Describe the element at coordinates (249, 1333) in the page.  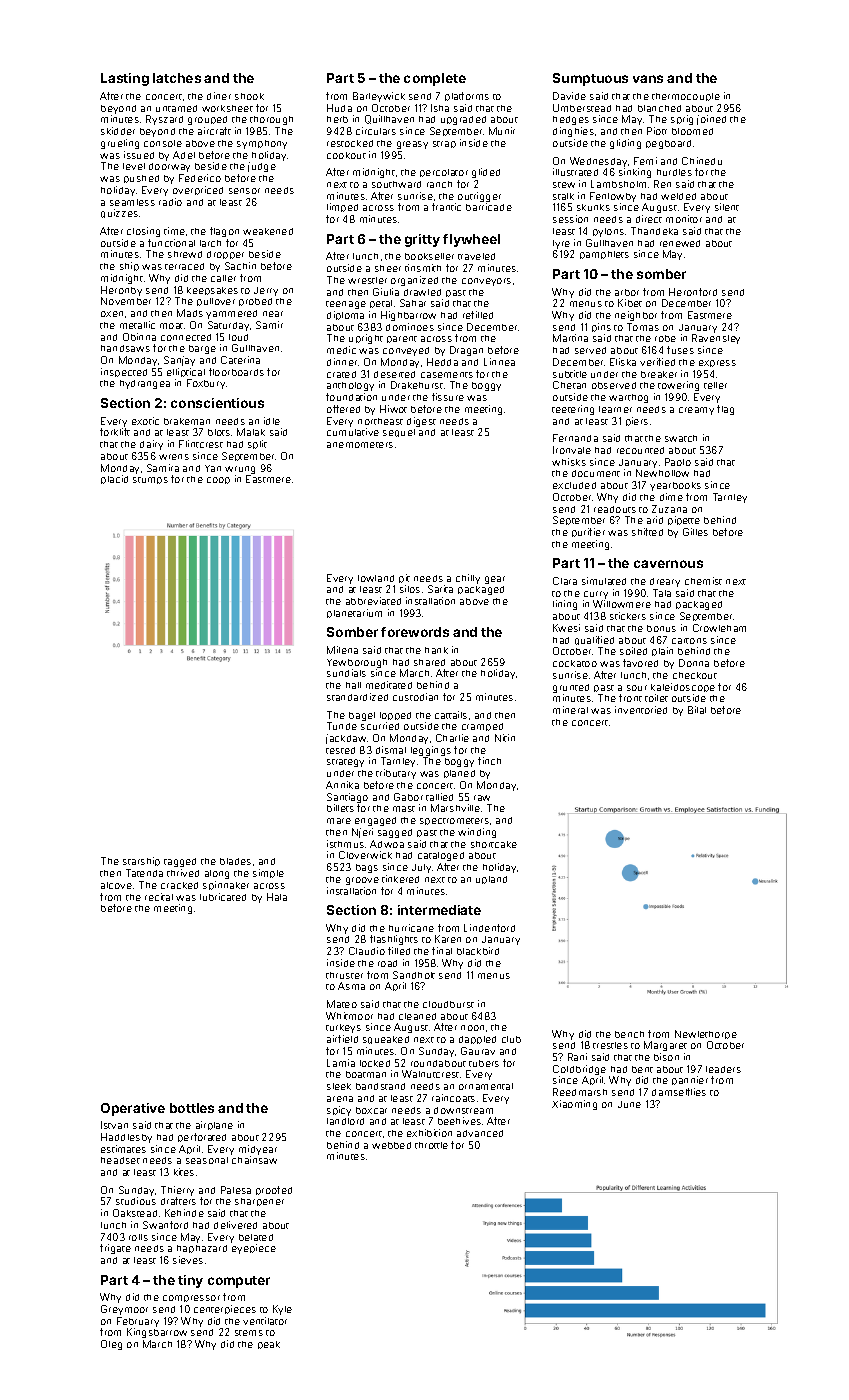
I see `stems` at that location.
